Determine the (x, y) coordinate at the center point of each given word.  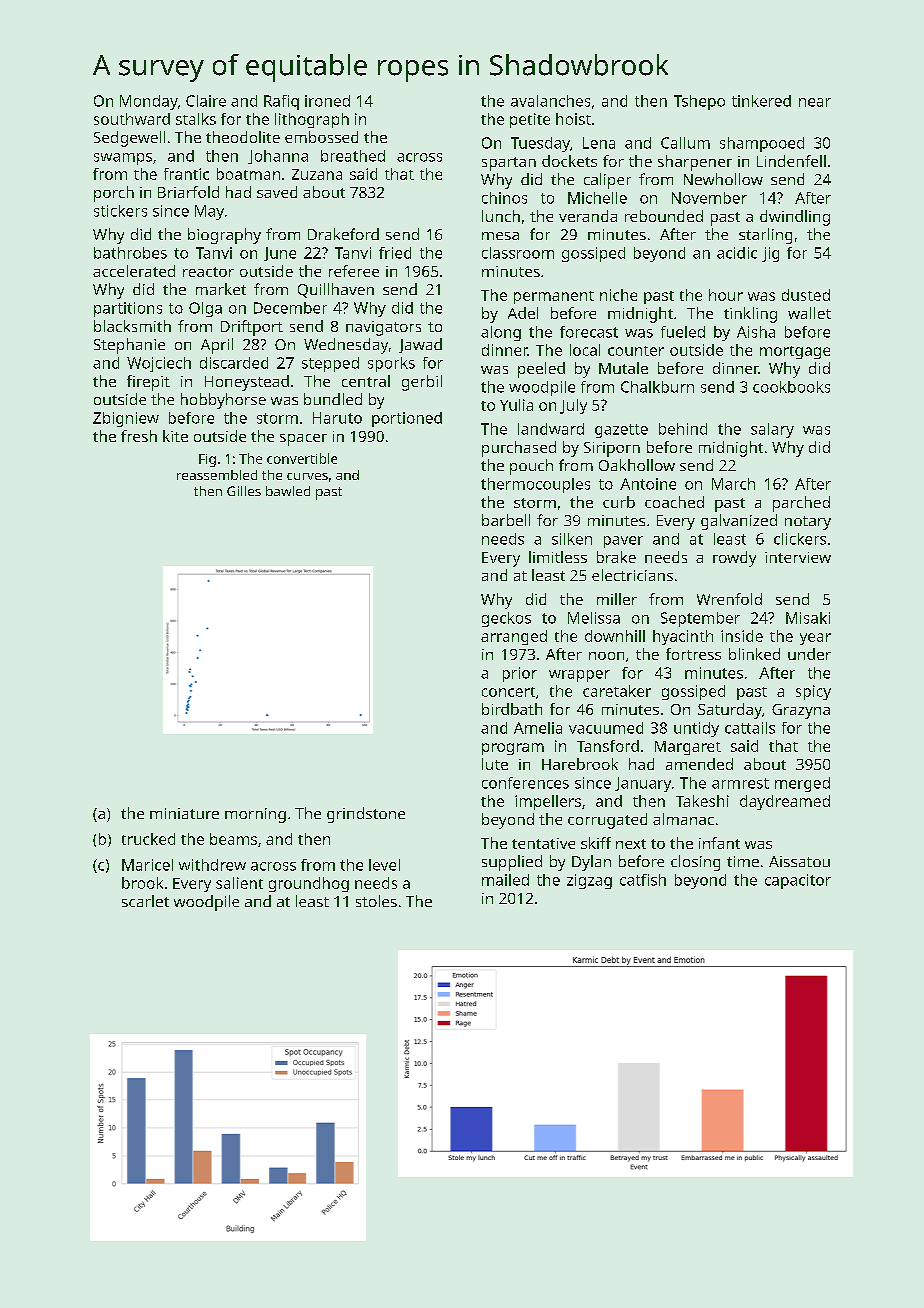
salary (772, 430)
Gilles (244, 491)
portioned (407, 419)
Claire (206, 101)
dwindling (795, 218)
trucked (148, 839)
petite (530, 120)
